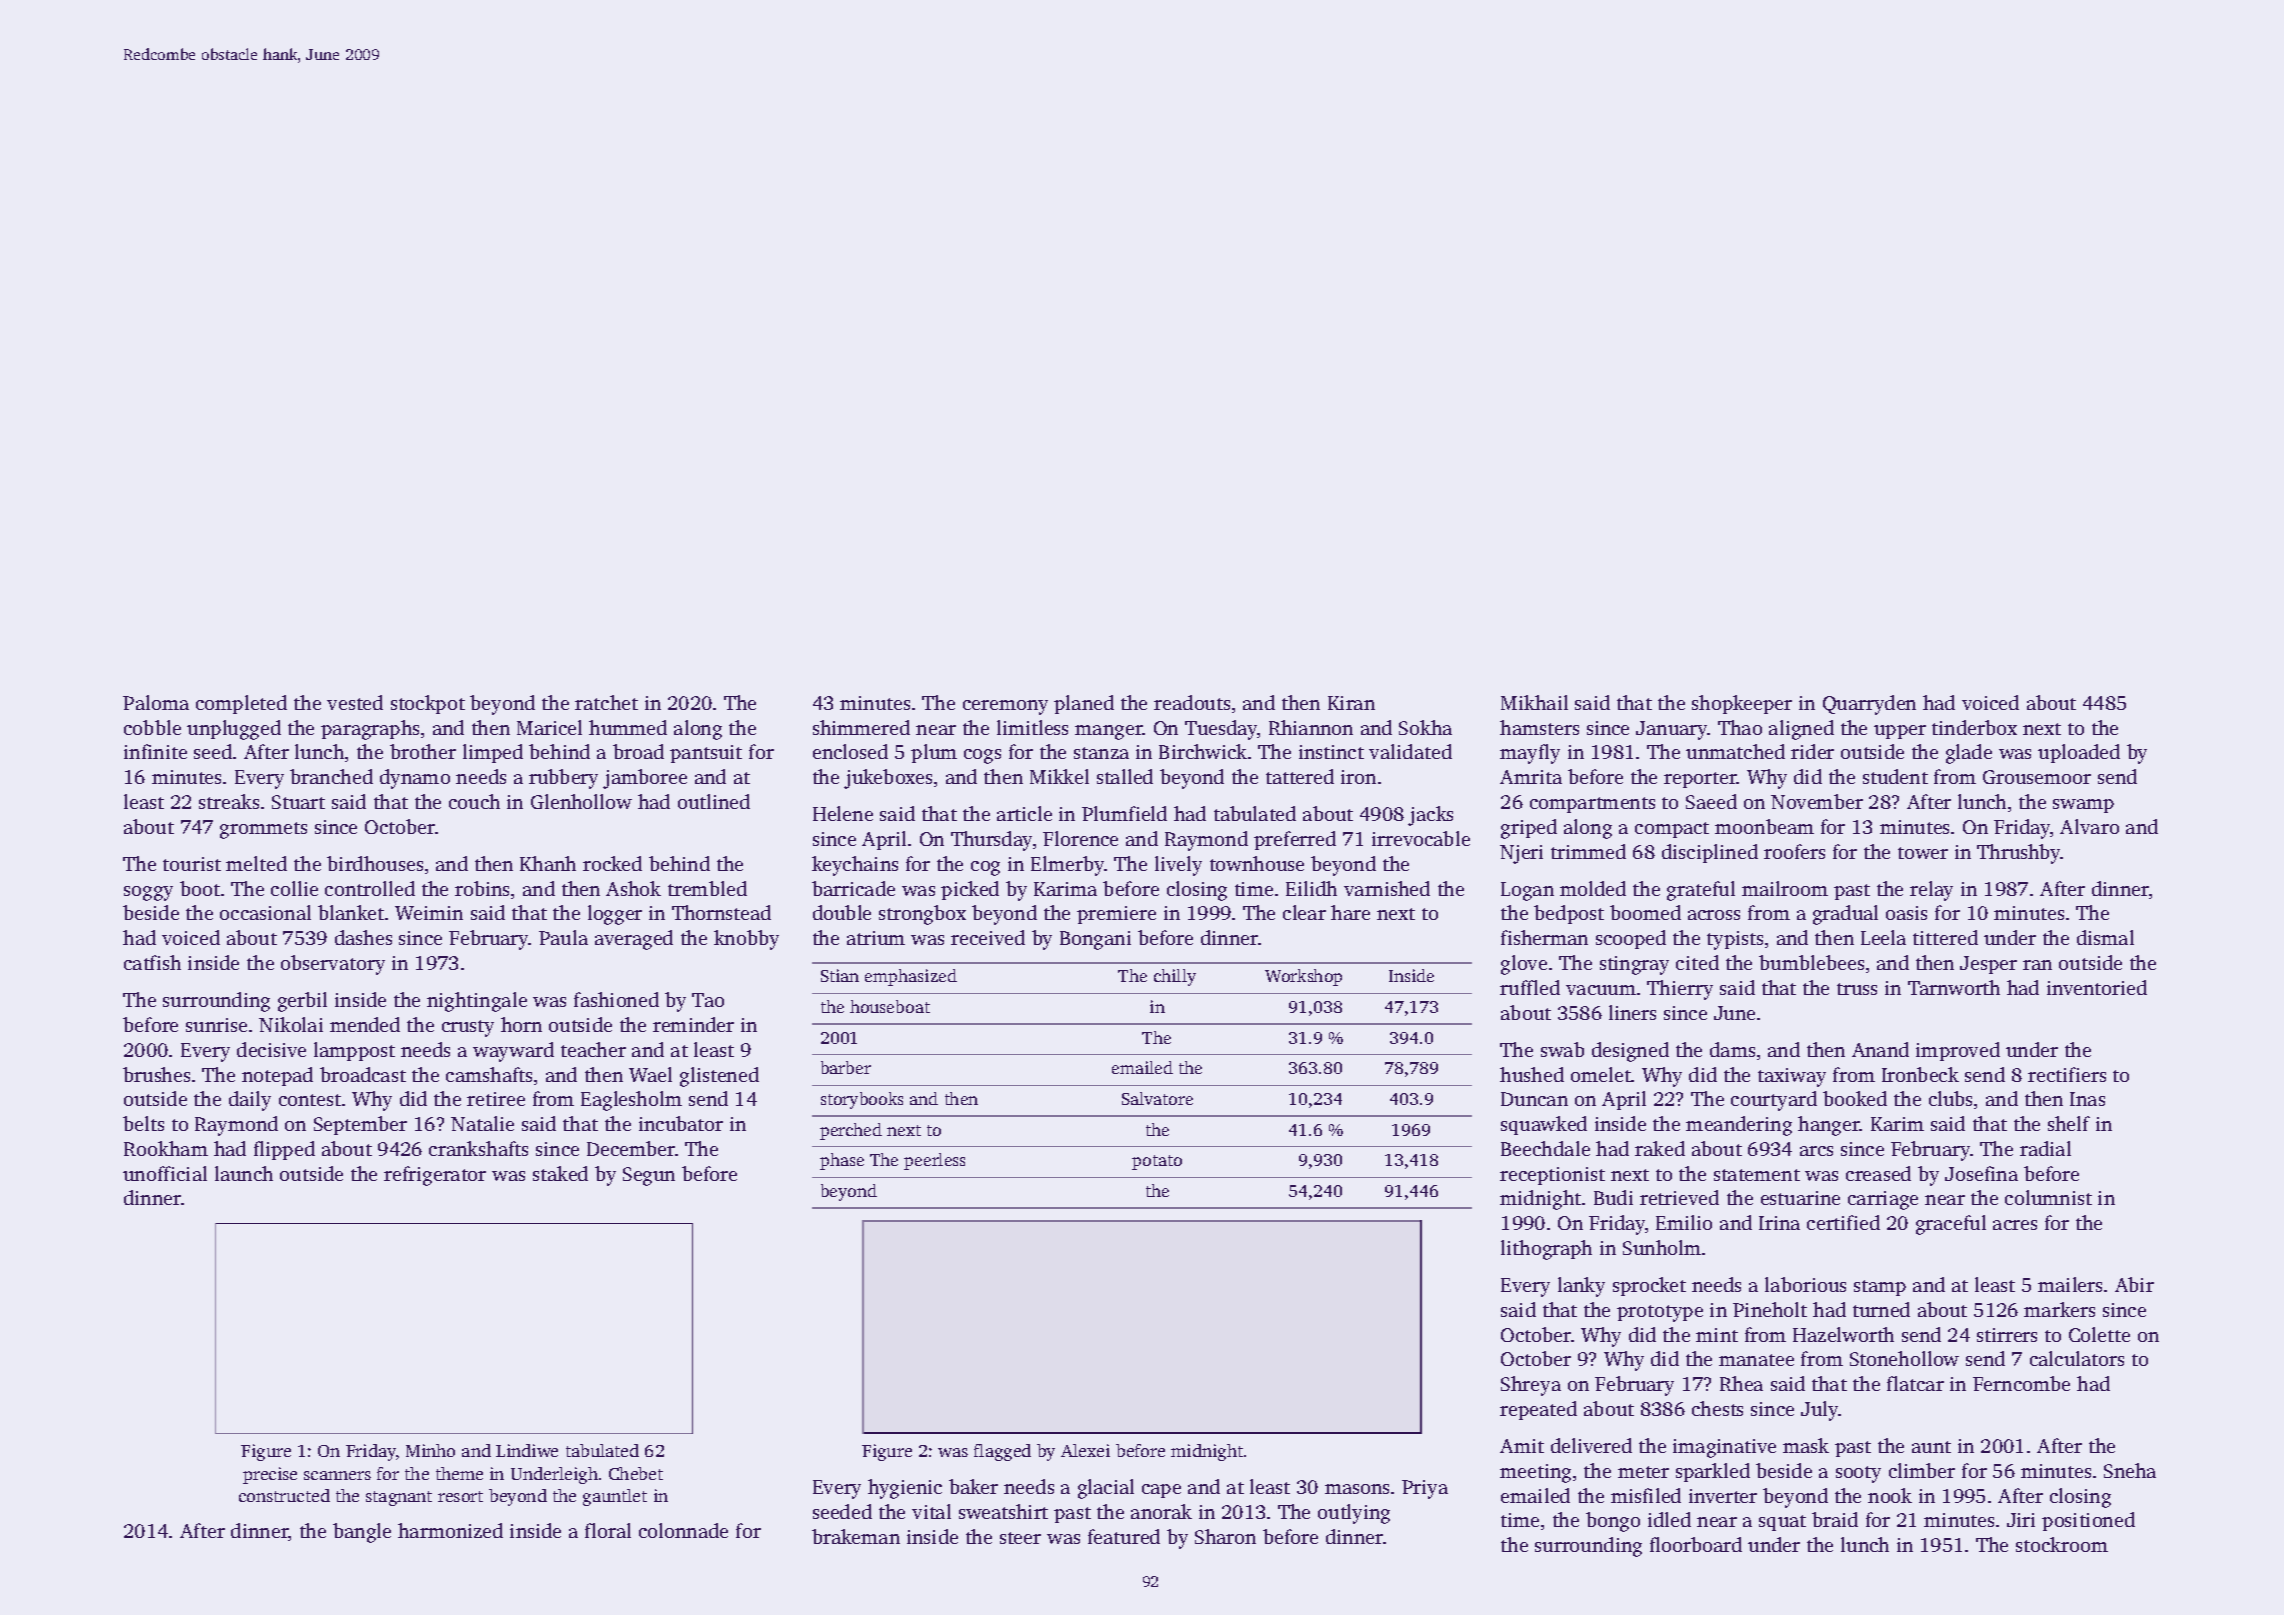 Image resolution: width=2284 pixels, height=1615 pixels. Describe the element at coordinates (1700, 780) in the image. I see `reporter` at that location.
